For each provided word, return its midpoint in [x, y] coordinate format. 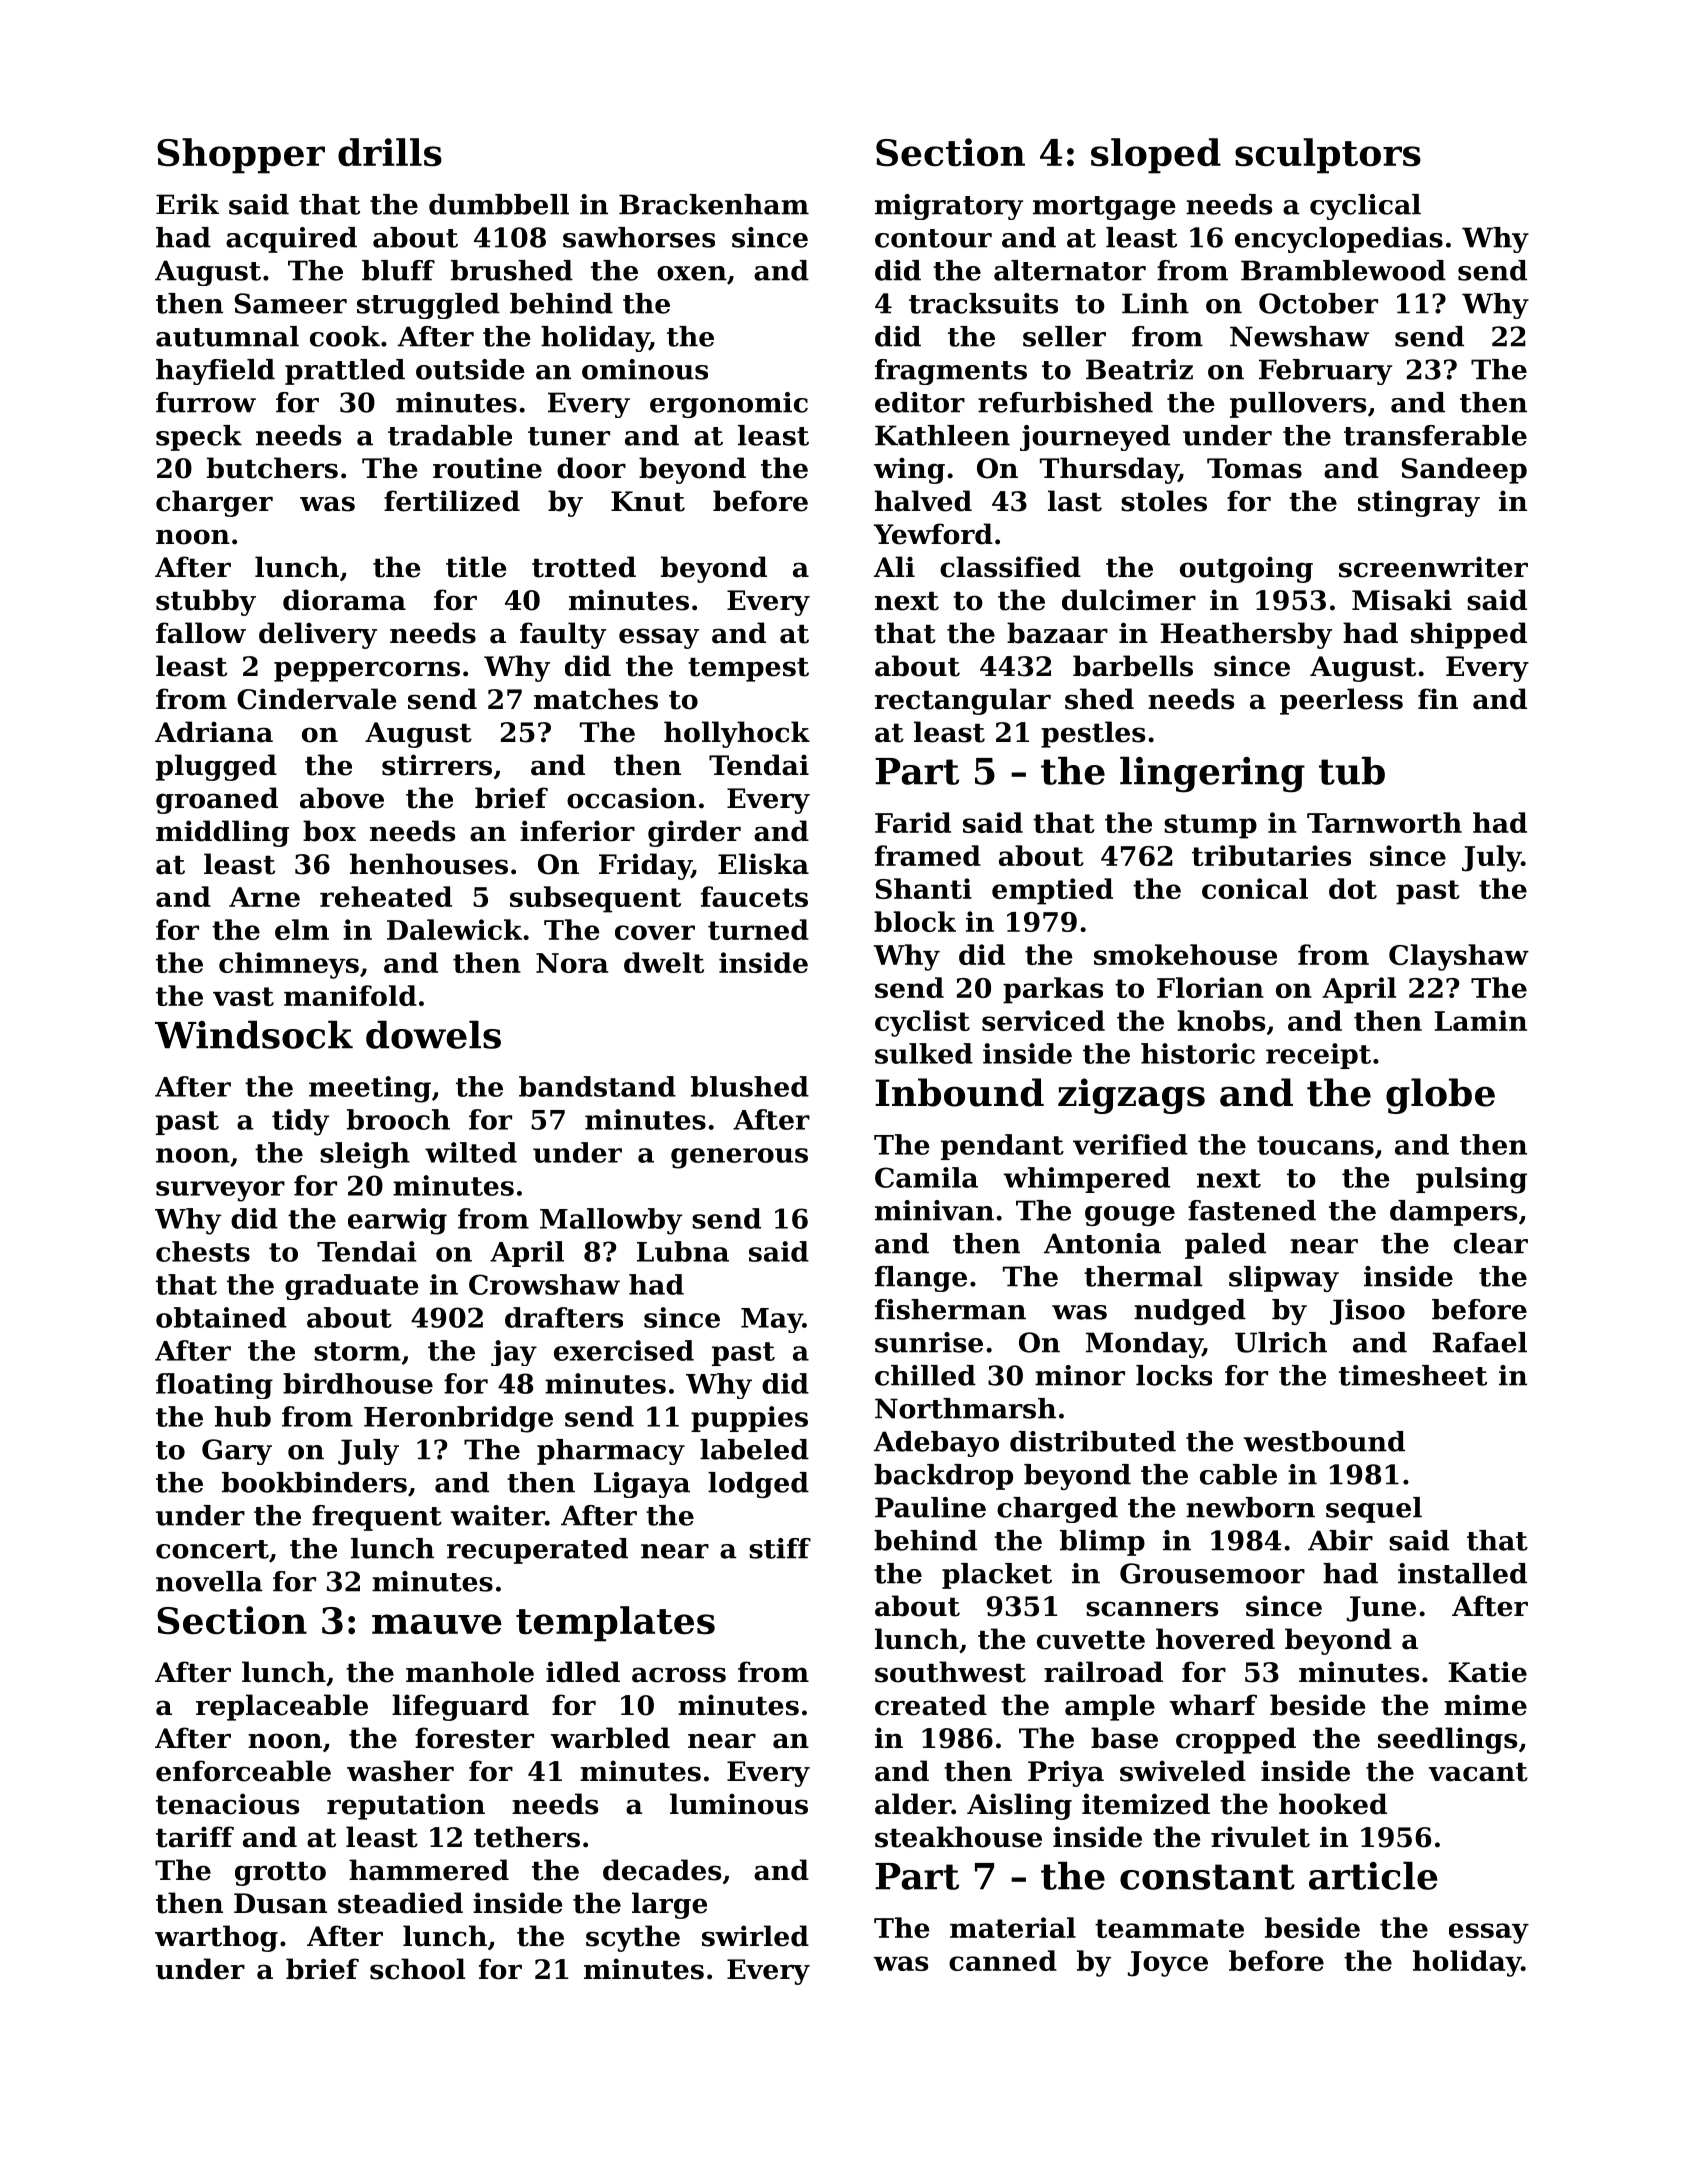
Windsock [254, 1034]
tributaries [1271, 855]
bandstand [597, 1086]
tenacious [227, 1804]
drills [390, 152]
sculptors [1328, 156]
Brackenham [714, 204]
